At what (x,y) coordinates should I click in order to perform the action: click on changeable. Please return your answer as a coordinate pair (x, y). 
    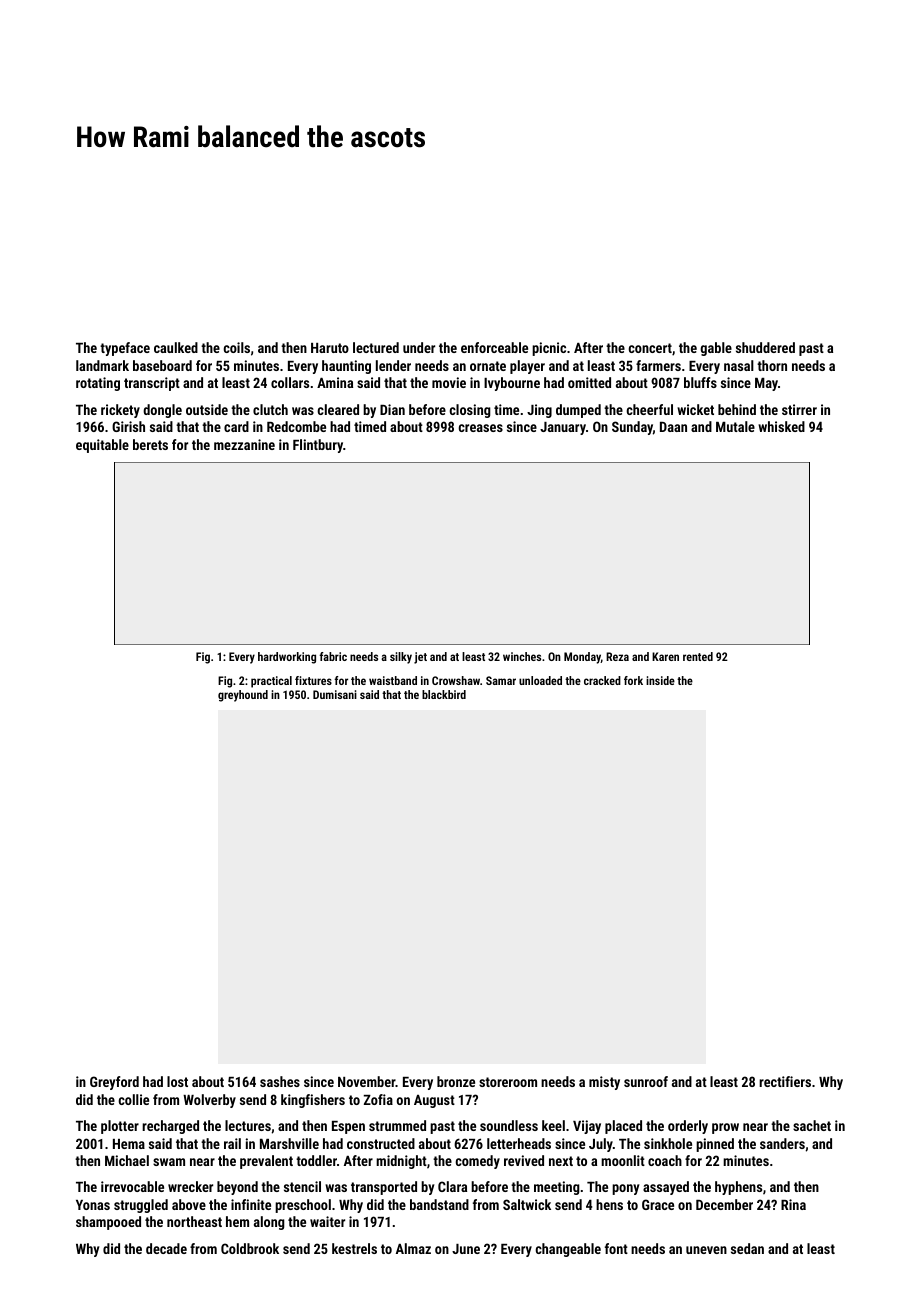
    Looking at the image, I should click on (568, 1250).
